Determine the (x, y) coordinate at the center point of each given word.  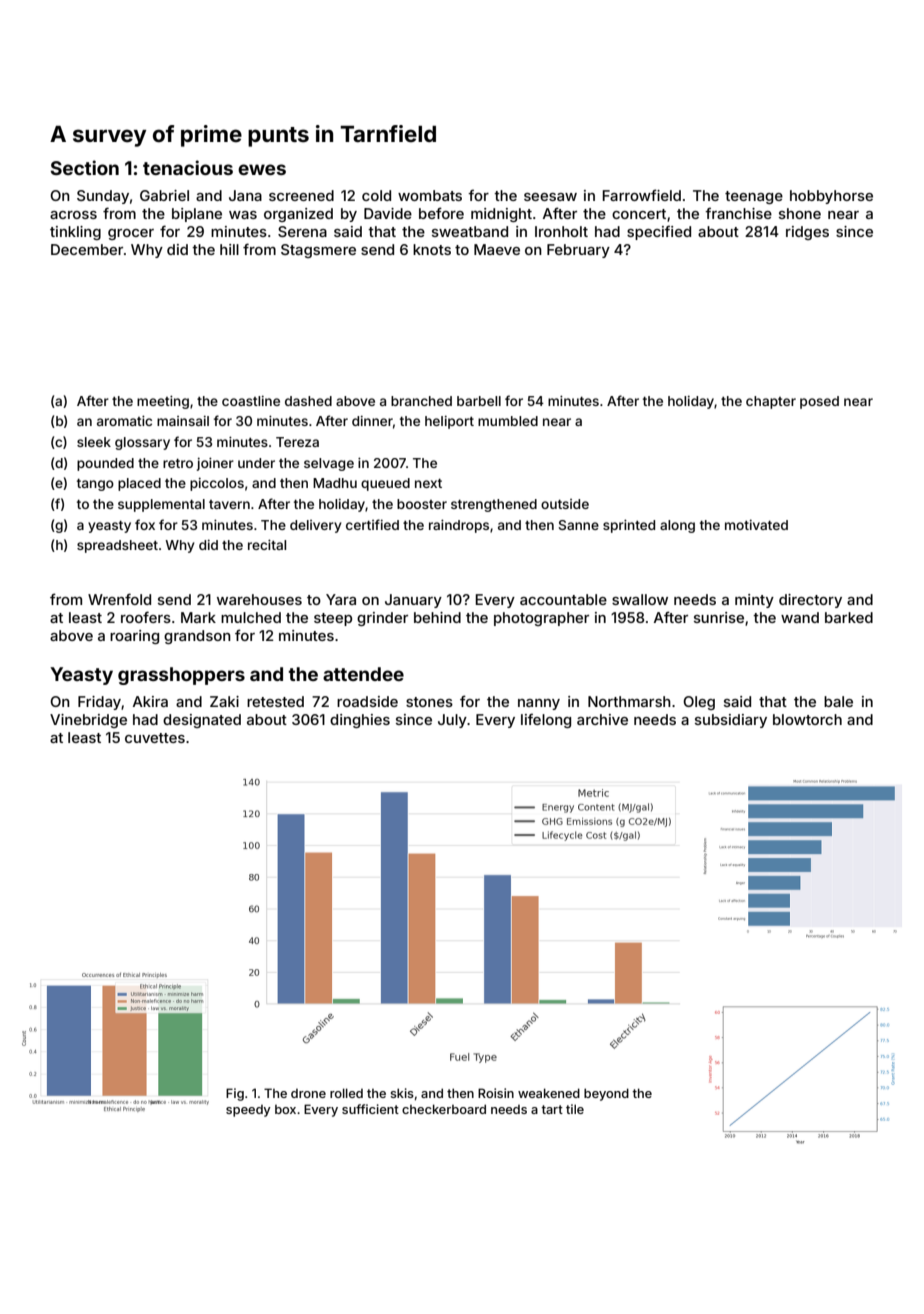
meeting (163, 402)
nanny (539, 704)
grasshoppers (181, 676)
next (428, 483)
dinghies (360, 721)
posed (819, 402)
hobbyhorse (831, 197)
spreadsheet (117, 546)
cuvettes (155, 738)
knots (432, 249)
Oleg (699, 703)
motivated (756, 525)
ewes (262, 169)
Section (85, 167)
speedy (248, 1111)
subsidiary (731, 721)
